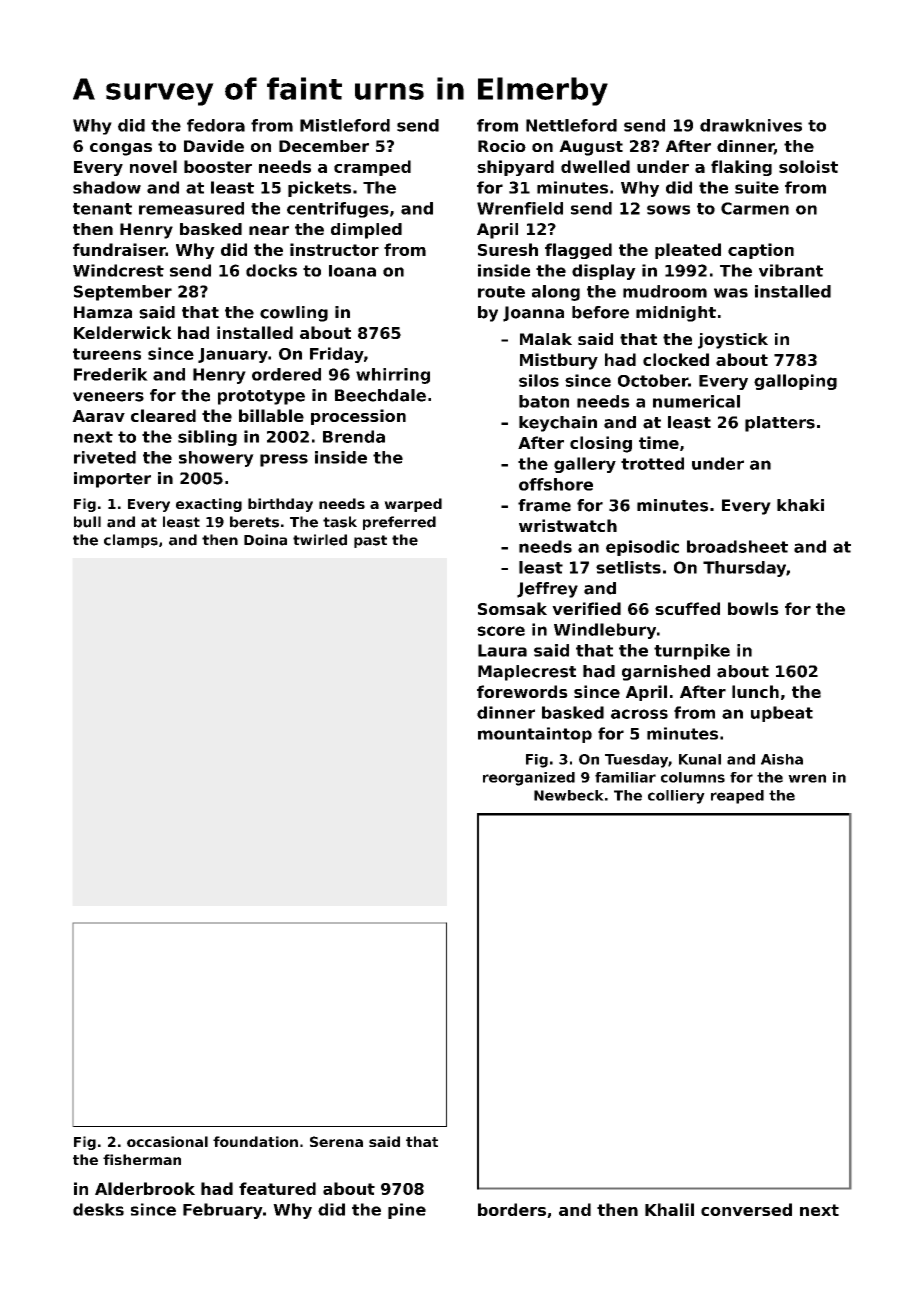 This screenshot has height=1311, width=924. I want to click on Serena, so click(336, 1141).
